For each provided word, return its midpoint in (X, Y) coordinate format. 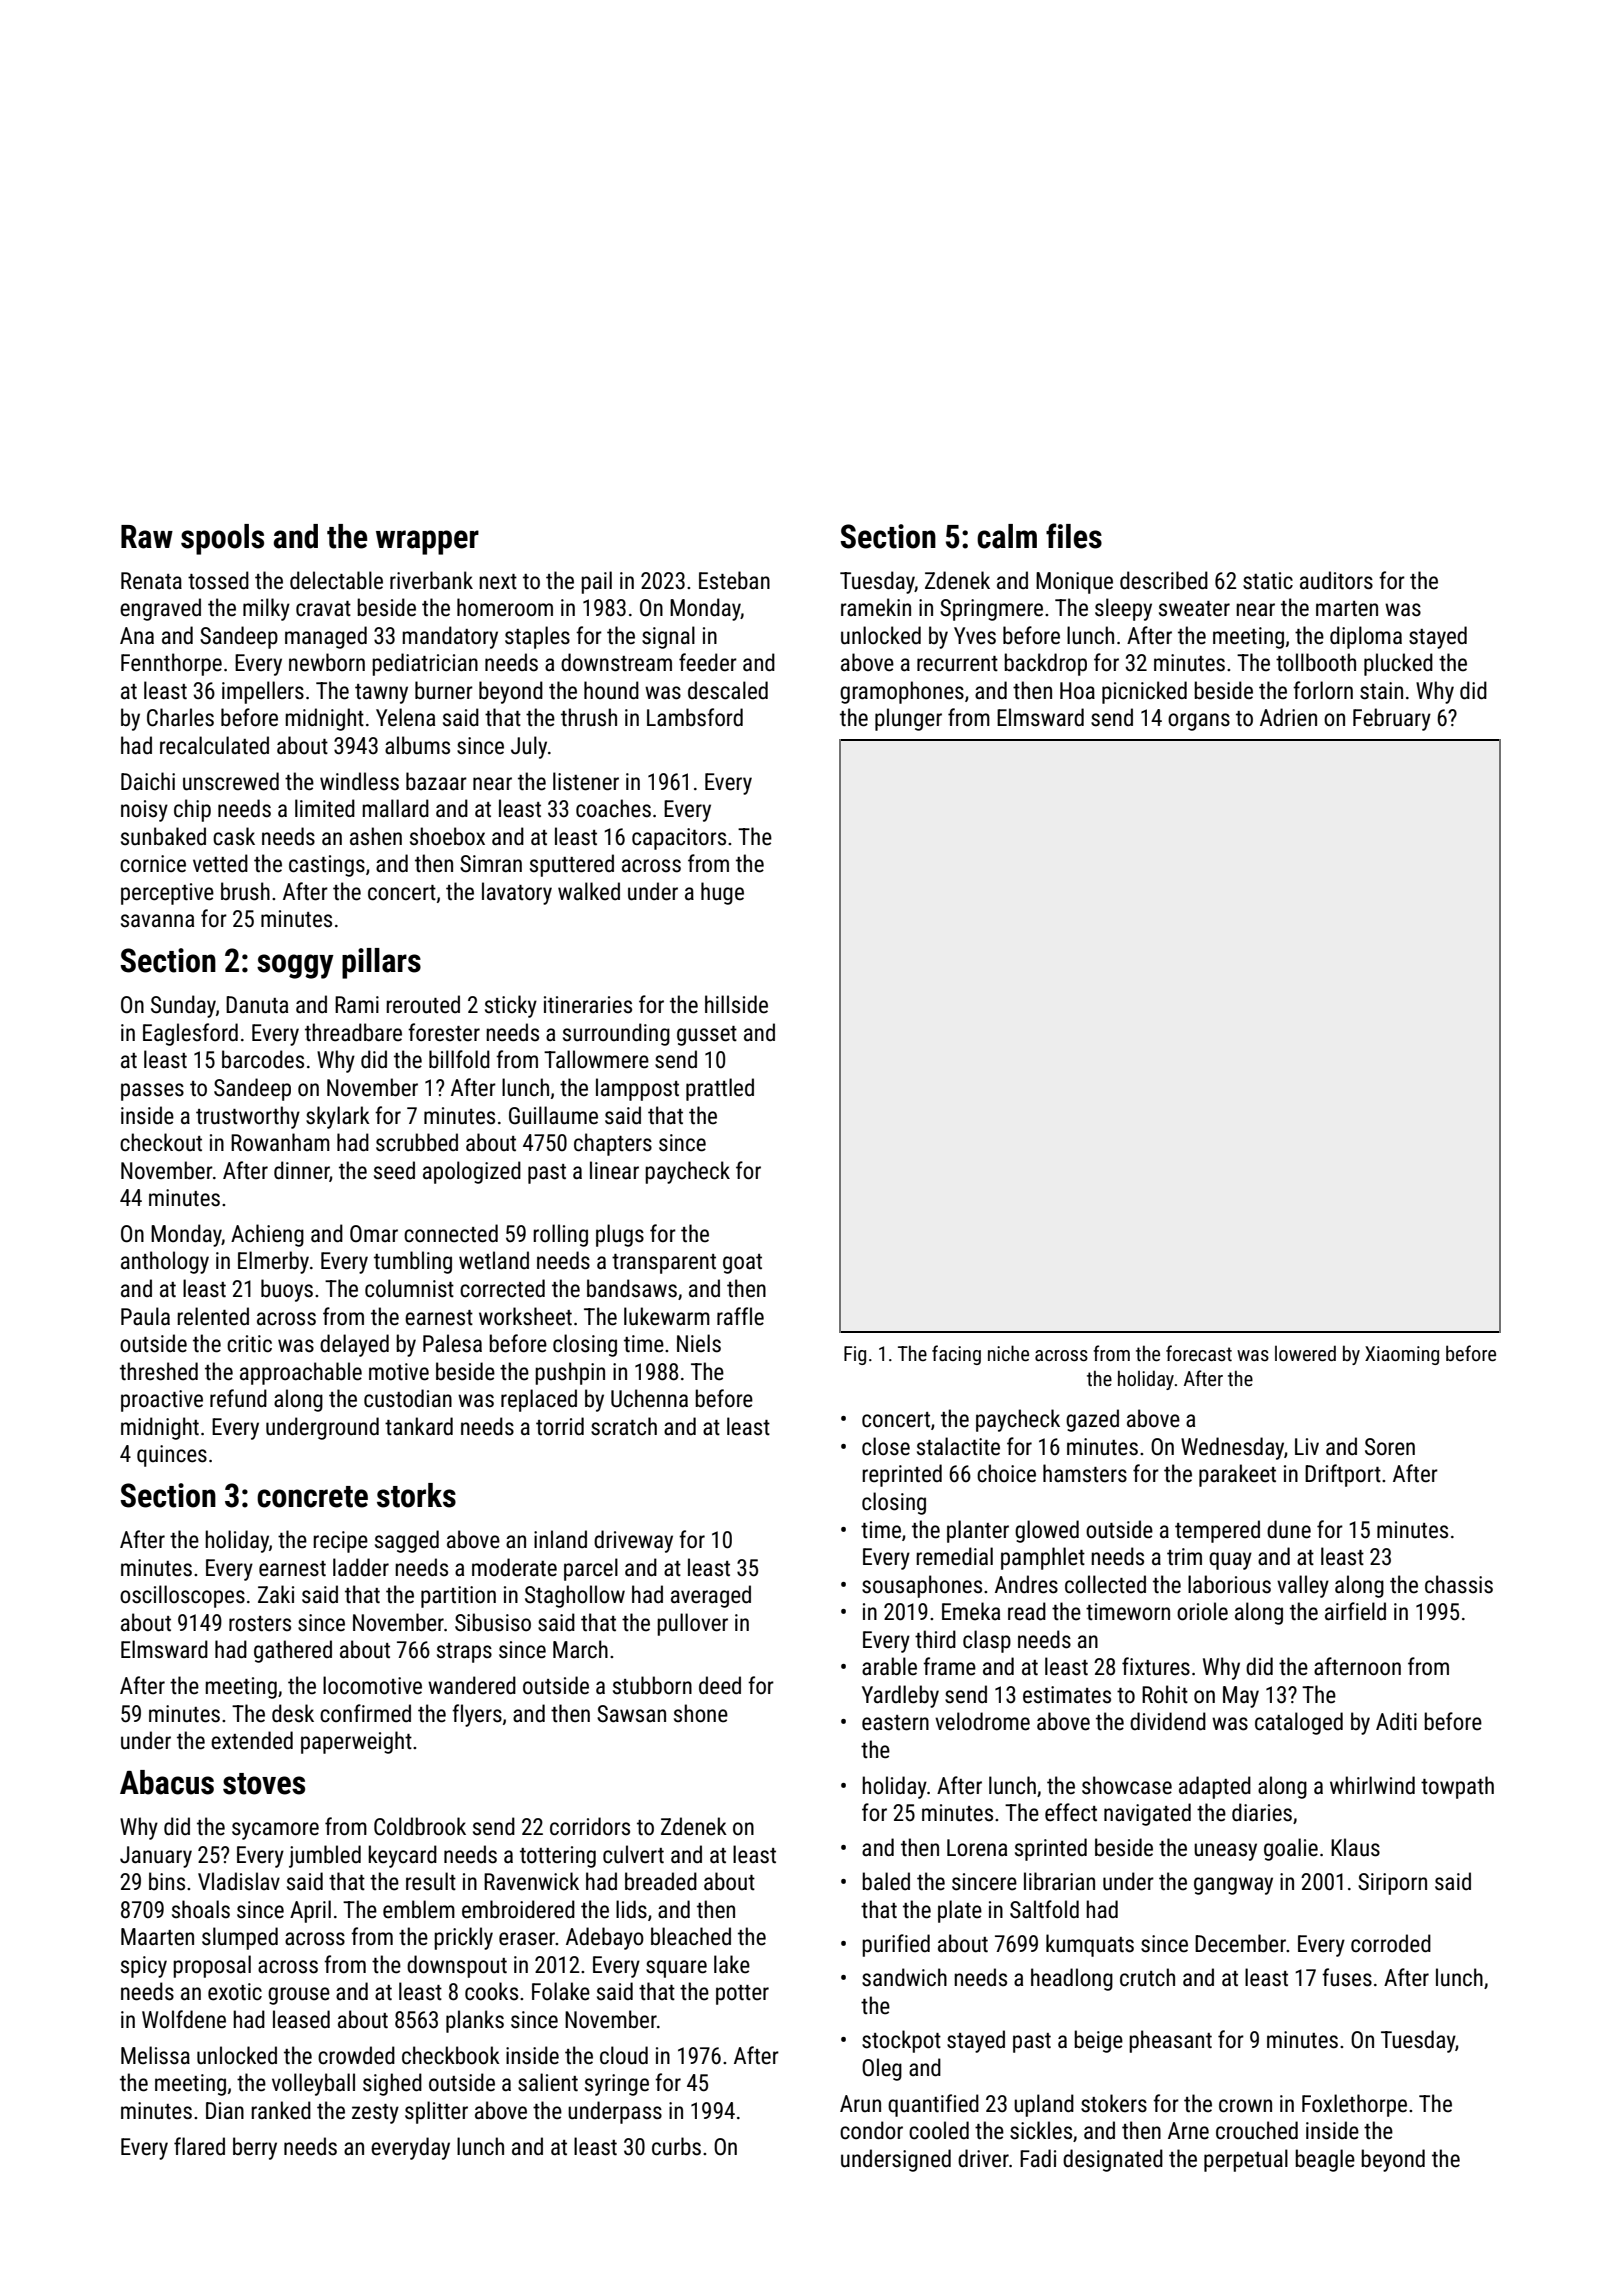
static (1268, 581)
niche (1008, 1353)
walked (589, 891)
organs (1199, 722)
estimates (1067, 1695)
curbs (676, 2146)
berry (255, 2148)
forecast (1199, 1353)
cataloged (1299, 1723)
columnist (409, 1288)
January (156, 1857)
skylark (338, 1117)
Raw (147, 537)
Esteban (734, 580)
